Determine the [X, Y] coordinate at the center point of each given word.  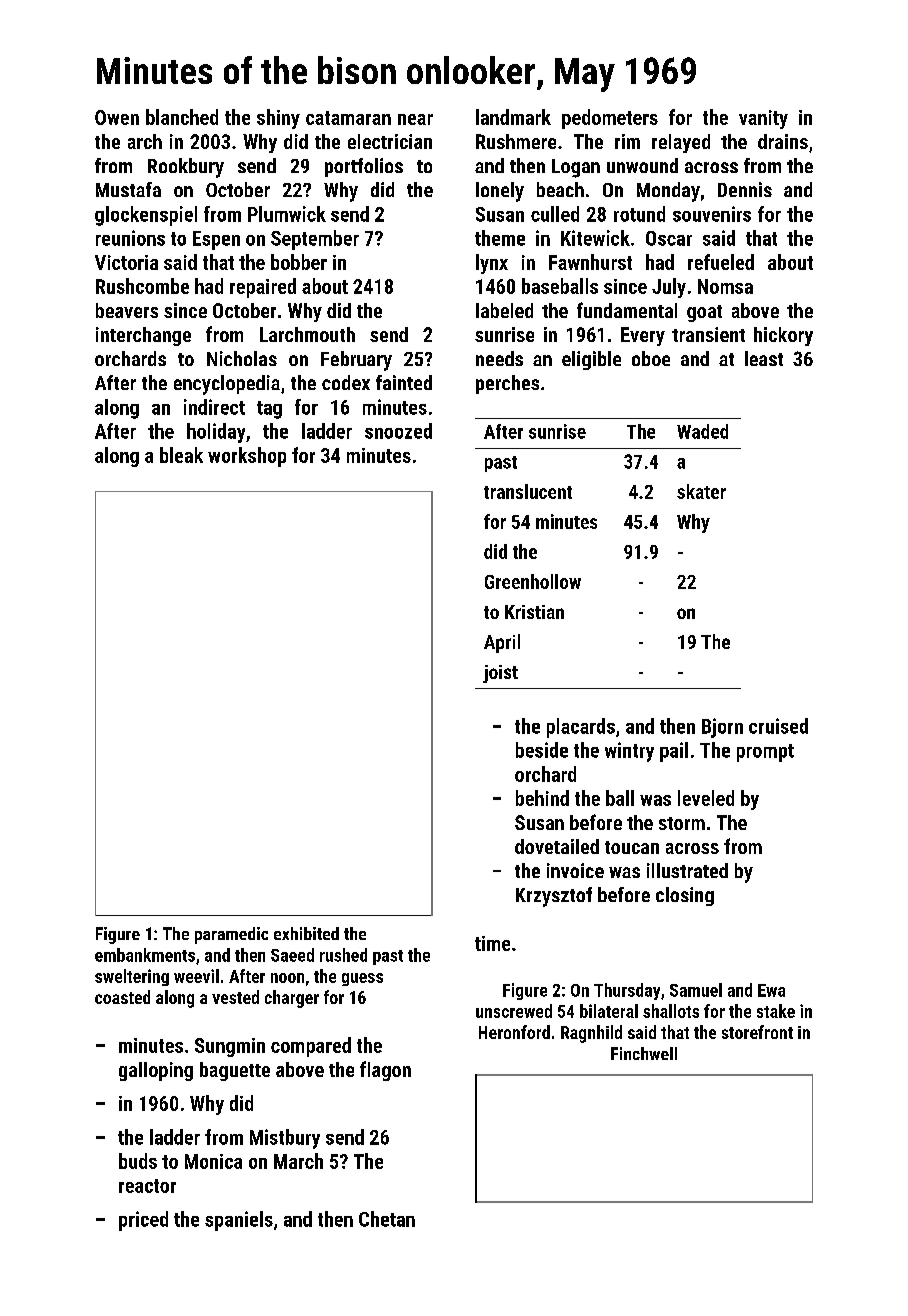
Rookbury [186, 168]
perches [507, 384]
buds [138, 1161]
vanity [763, 119]
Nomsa [725, 286]
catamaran [348, 118]
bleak [181, 455]
